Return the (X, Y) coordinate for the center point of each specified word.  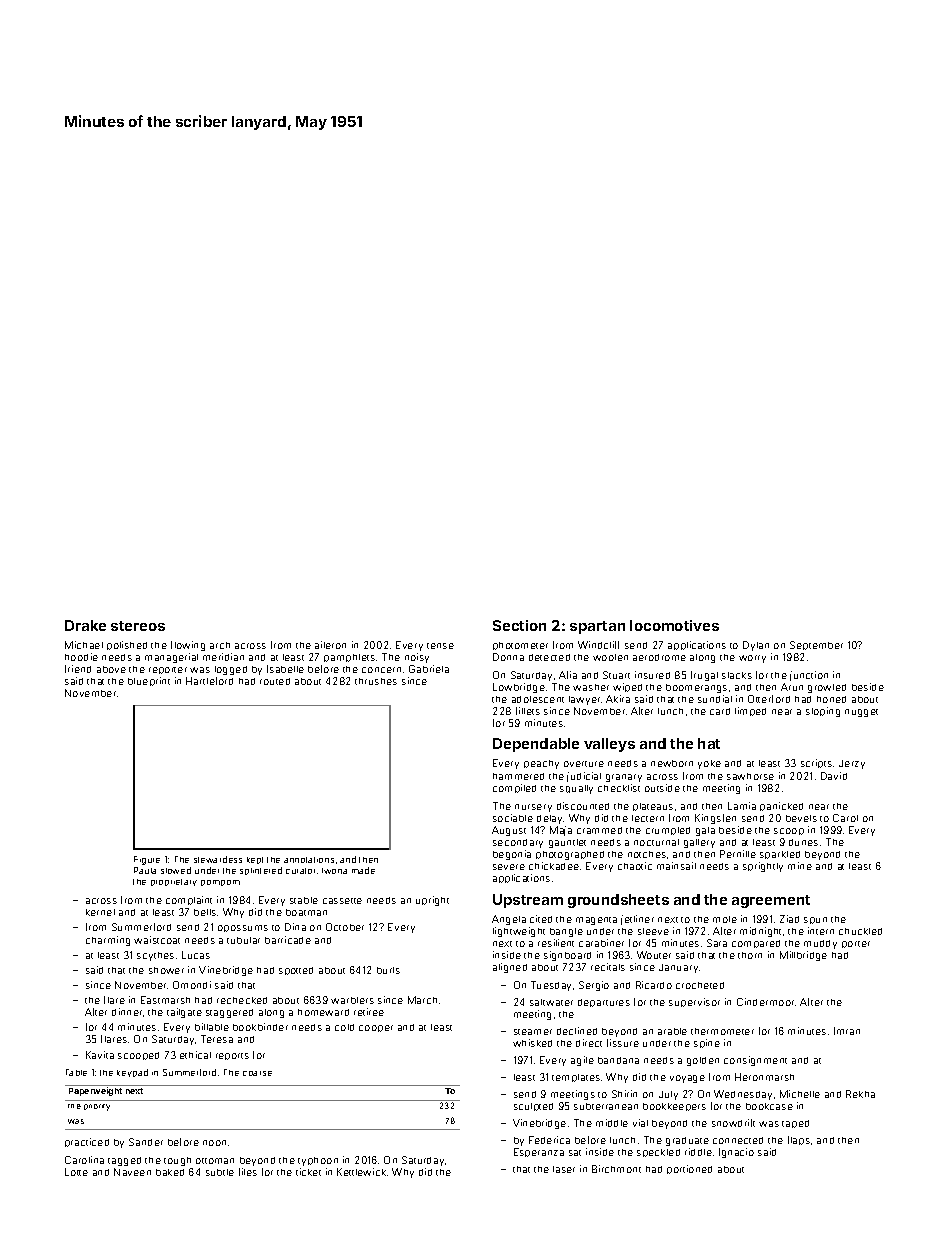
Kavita (100, 1055)
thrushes (376, 681)
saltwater (551, 1002)
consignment (755, 1061)
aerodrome (659, 657)
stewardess (218, 859)
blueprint (149, 681)
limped (750, 711)
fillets (528, 711)
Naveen (132, 1172)
